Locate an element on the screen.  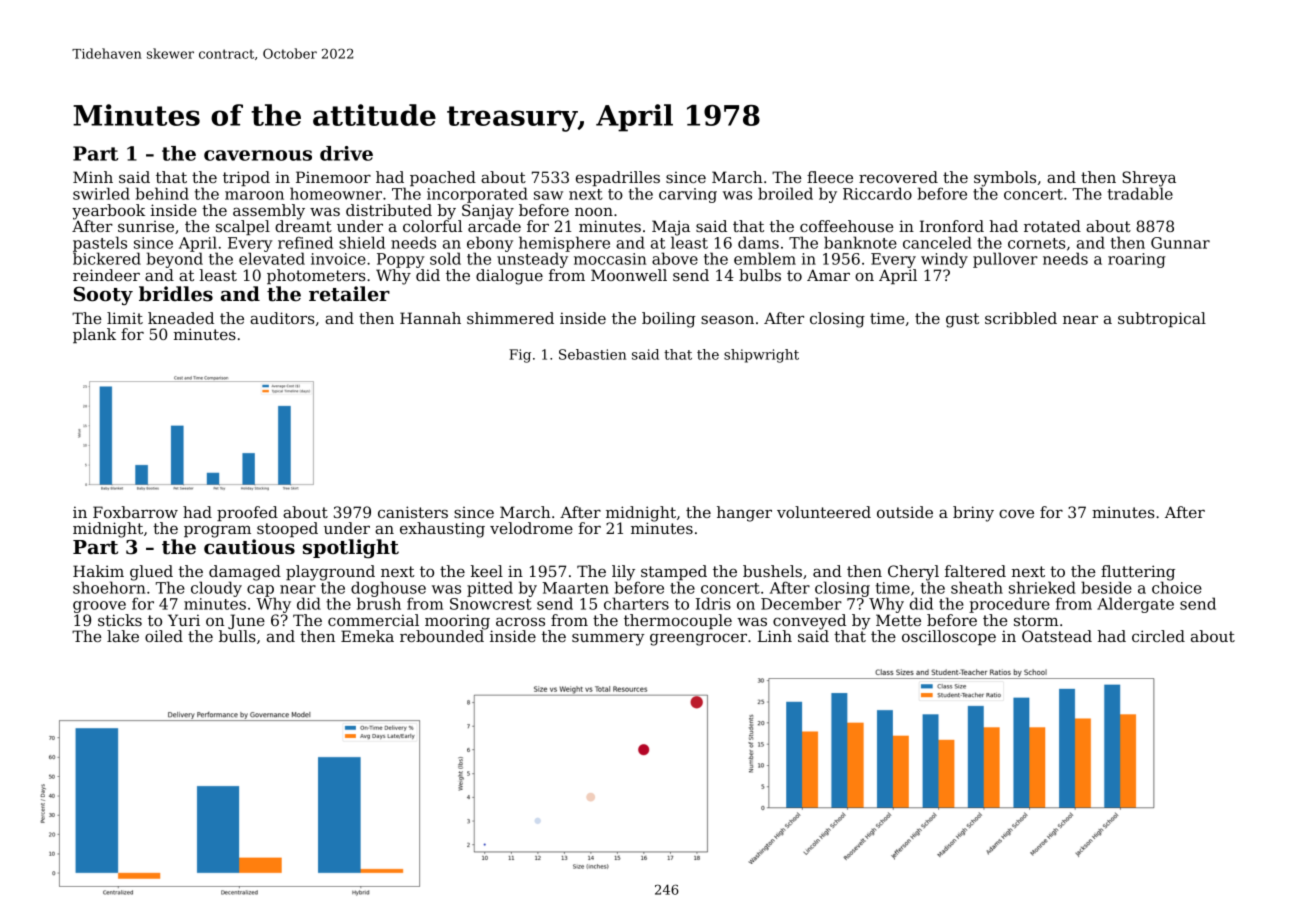
fleece is located at coordinates (830, 177).
